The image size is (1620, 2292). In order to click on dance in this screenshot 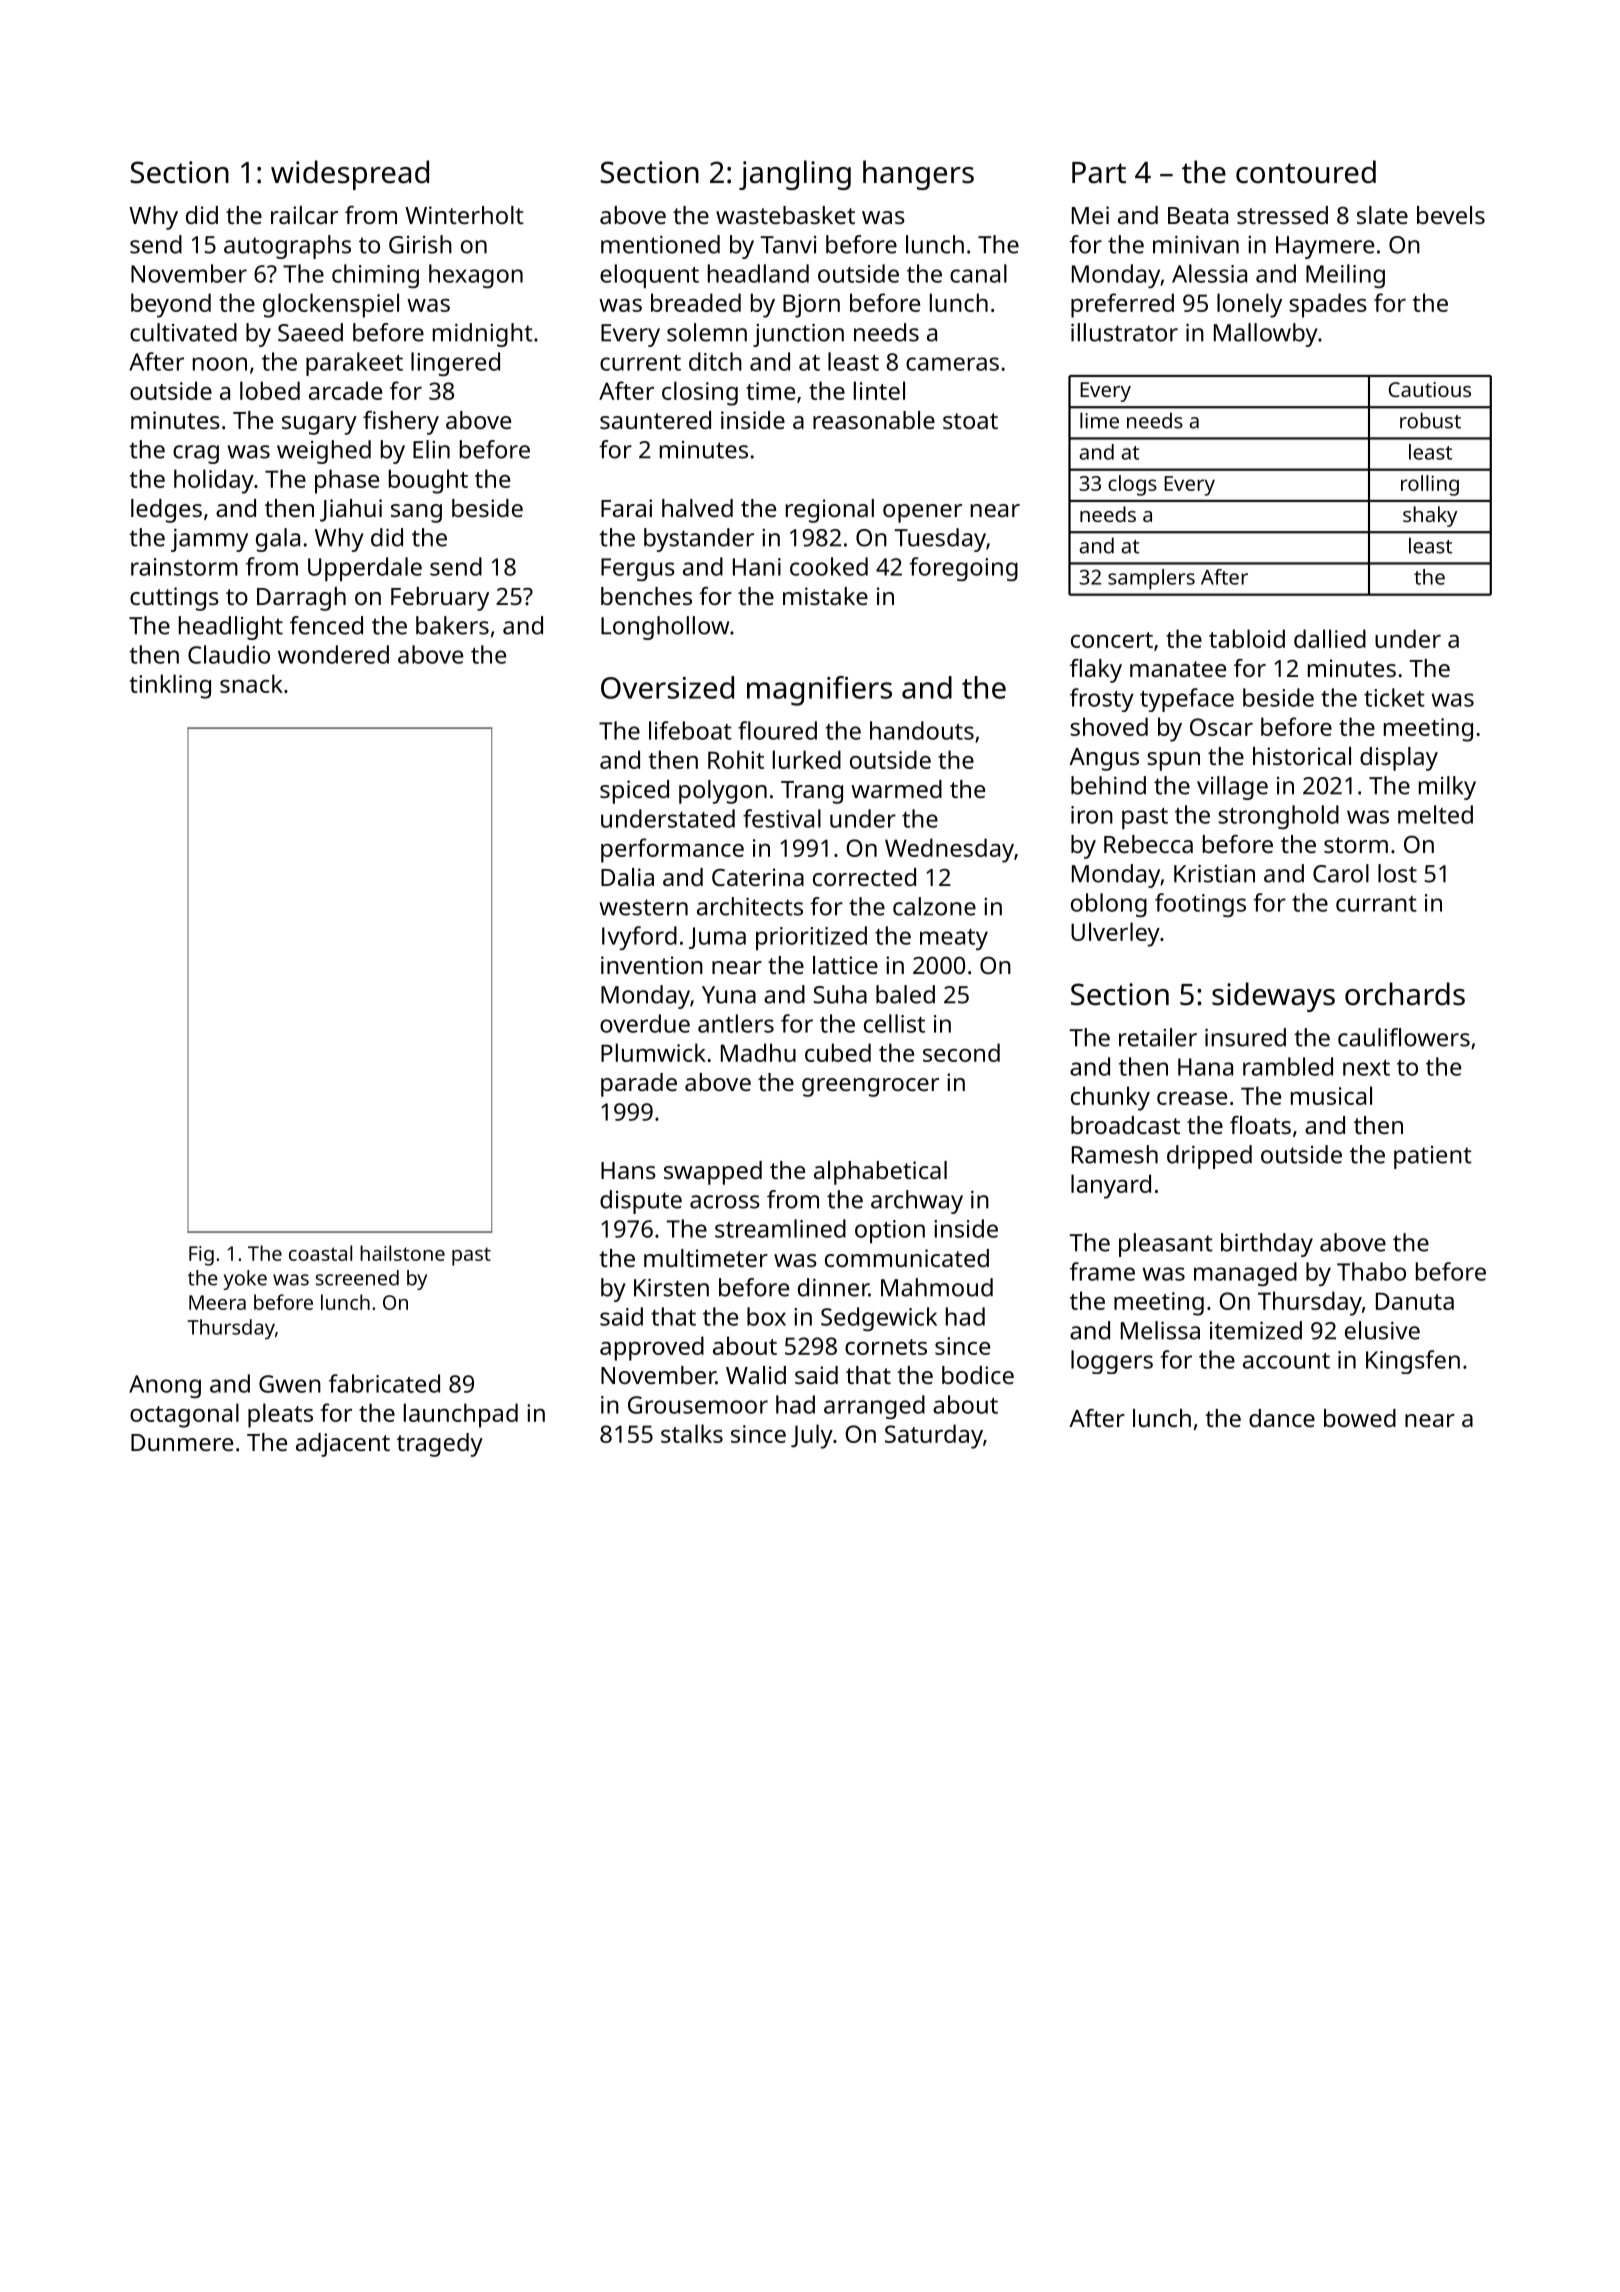, I will do `click(1282, 1418)`.
